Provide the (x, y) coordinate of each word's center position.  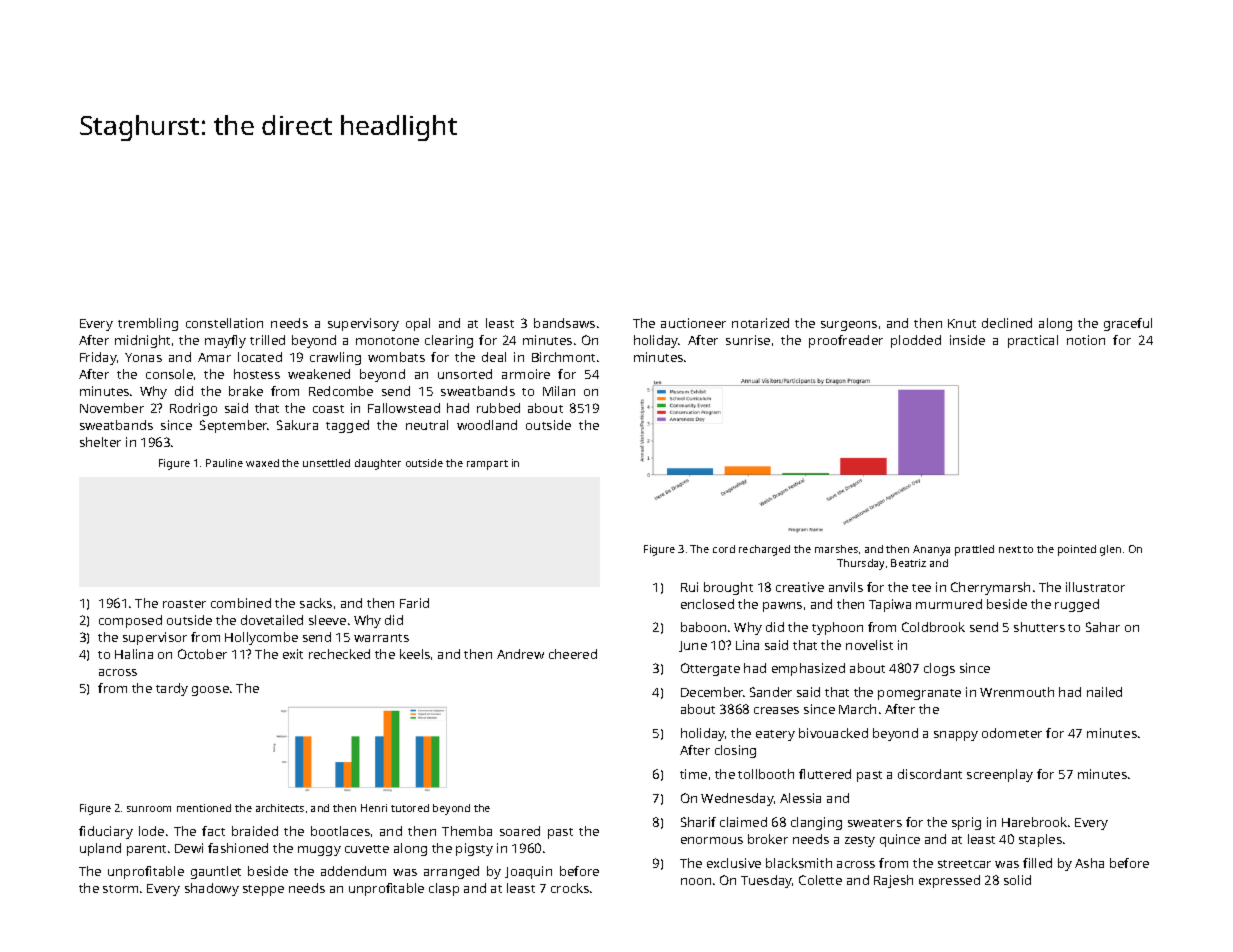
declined (1007, 323)
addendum (353, 871)
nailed (1104, 692)
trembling (148, 324)
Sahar (1103, 627)
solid (1017, 880)
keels (415, 654)
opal (418, 324)
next (1010, 549)
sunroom (149, 809)
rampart (487, 465)
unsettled (326, 463)
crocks (570, 888)
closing (735, 751)
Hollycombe (261, 638)
